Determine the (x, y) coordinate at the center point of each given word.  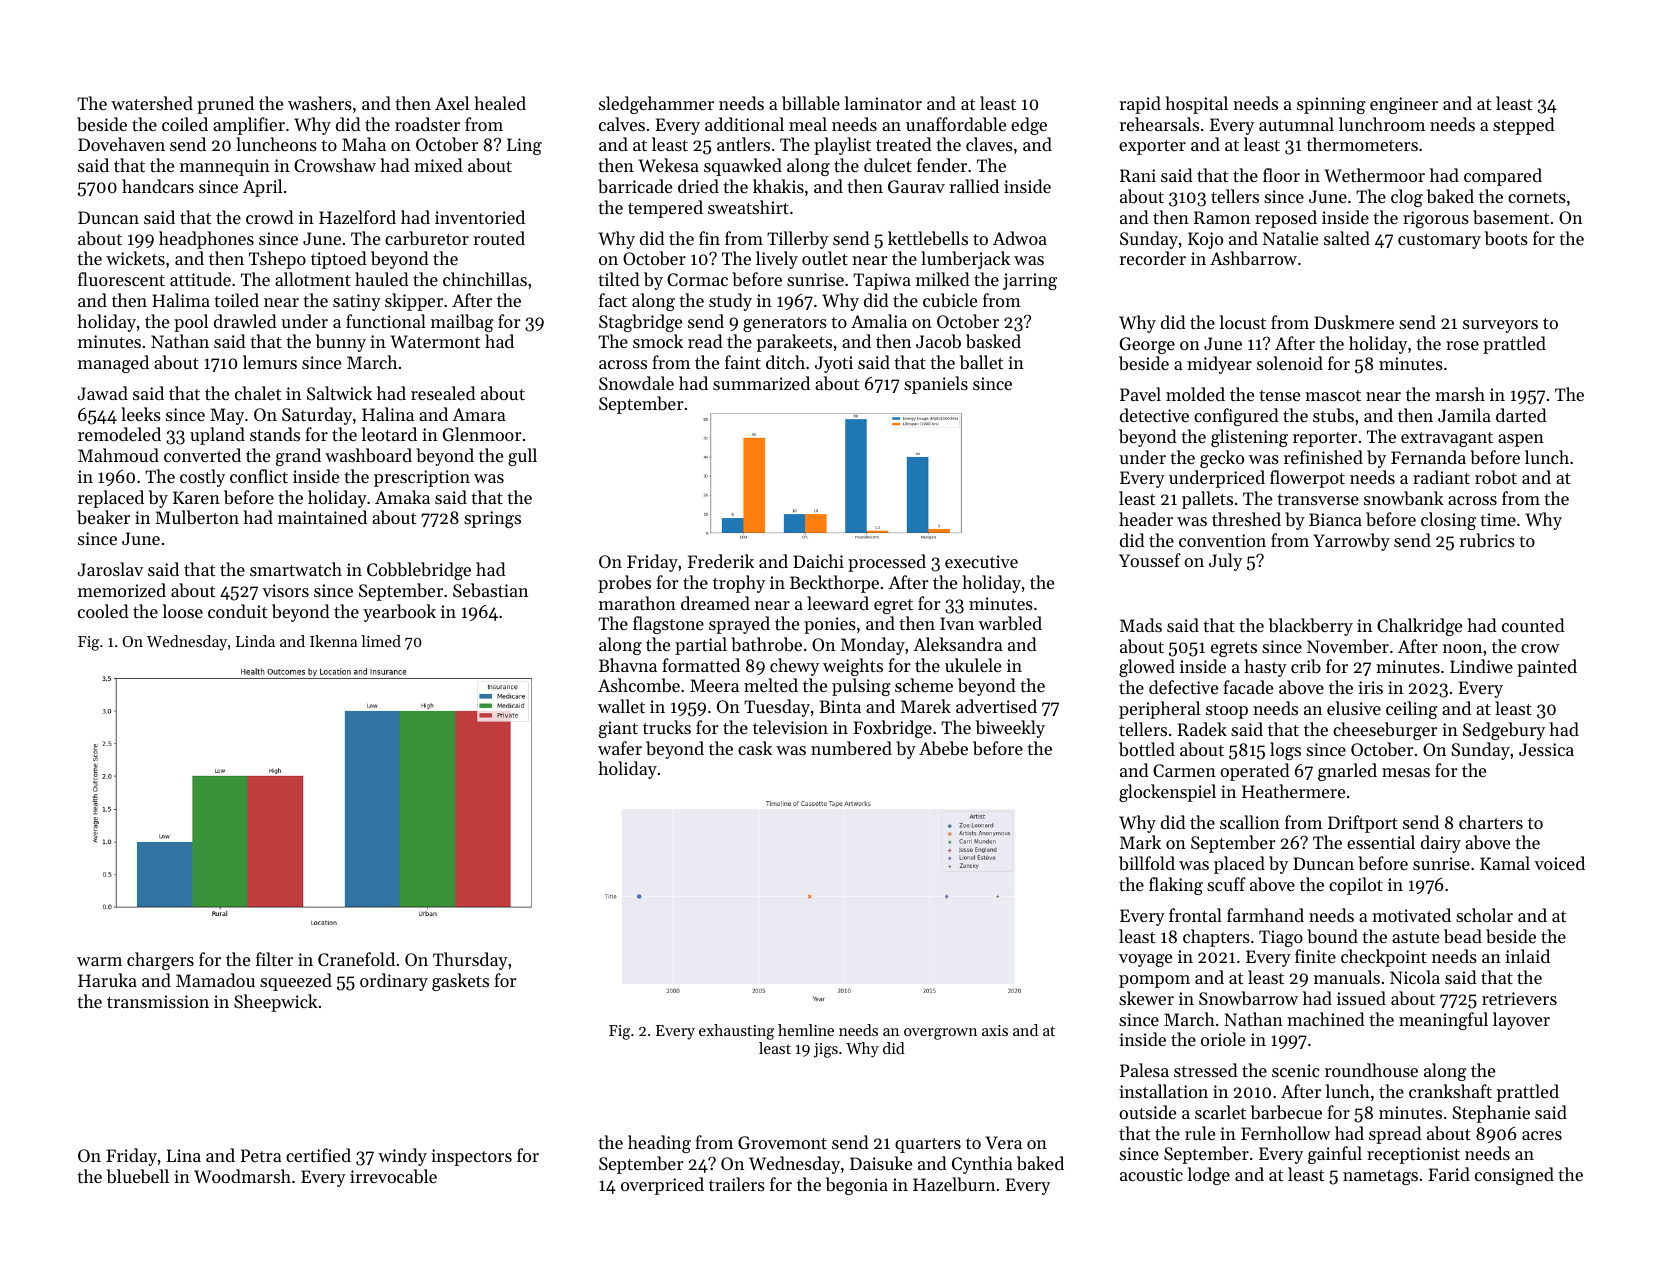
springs (492, 519)
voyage (1145, 960)
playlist (842, 146)
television (790, 727)
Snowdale (636, 383)
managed (113, 364)
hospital (1196, 105)
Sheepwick (276, 1003)
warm (99, 961)
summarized (761, 383)
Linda (255, 641)
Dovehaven (121, 144)
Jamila (1464, 415)
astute (1415, 937)
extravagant (1447, 439)
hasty (1265, 668)
